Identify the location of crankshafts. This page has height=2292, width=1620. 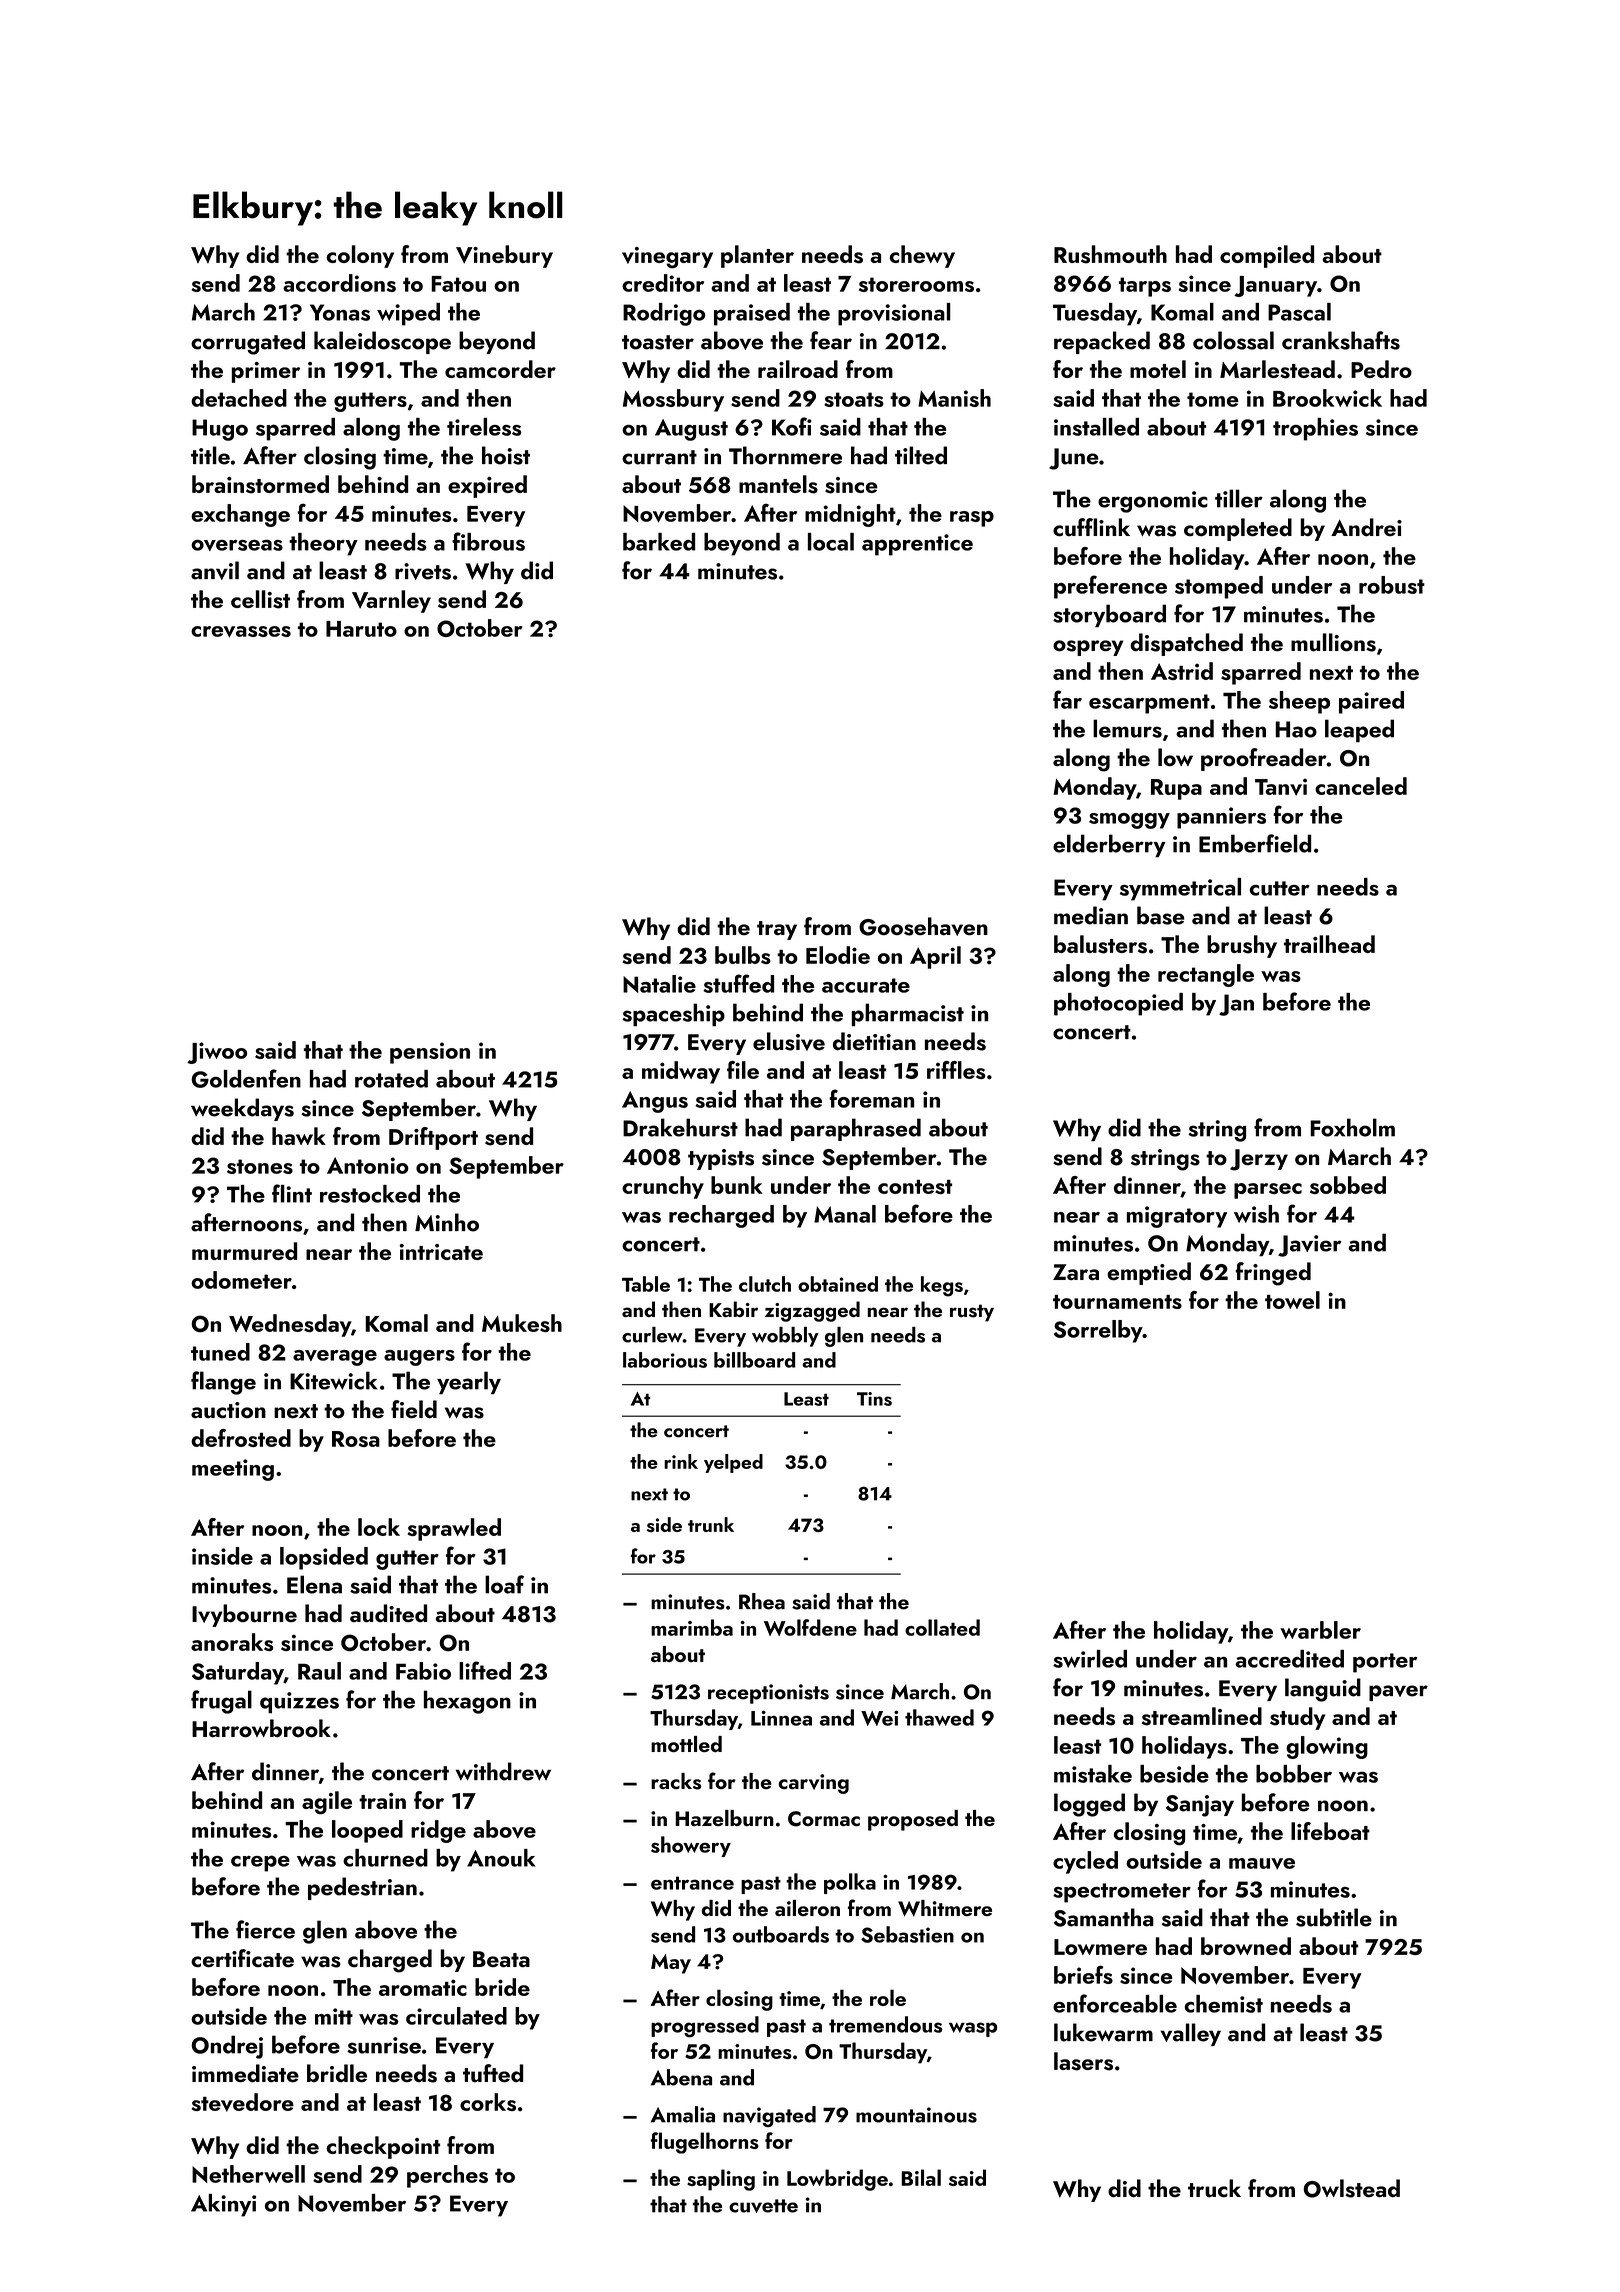
(1341, 340).
